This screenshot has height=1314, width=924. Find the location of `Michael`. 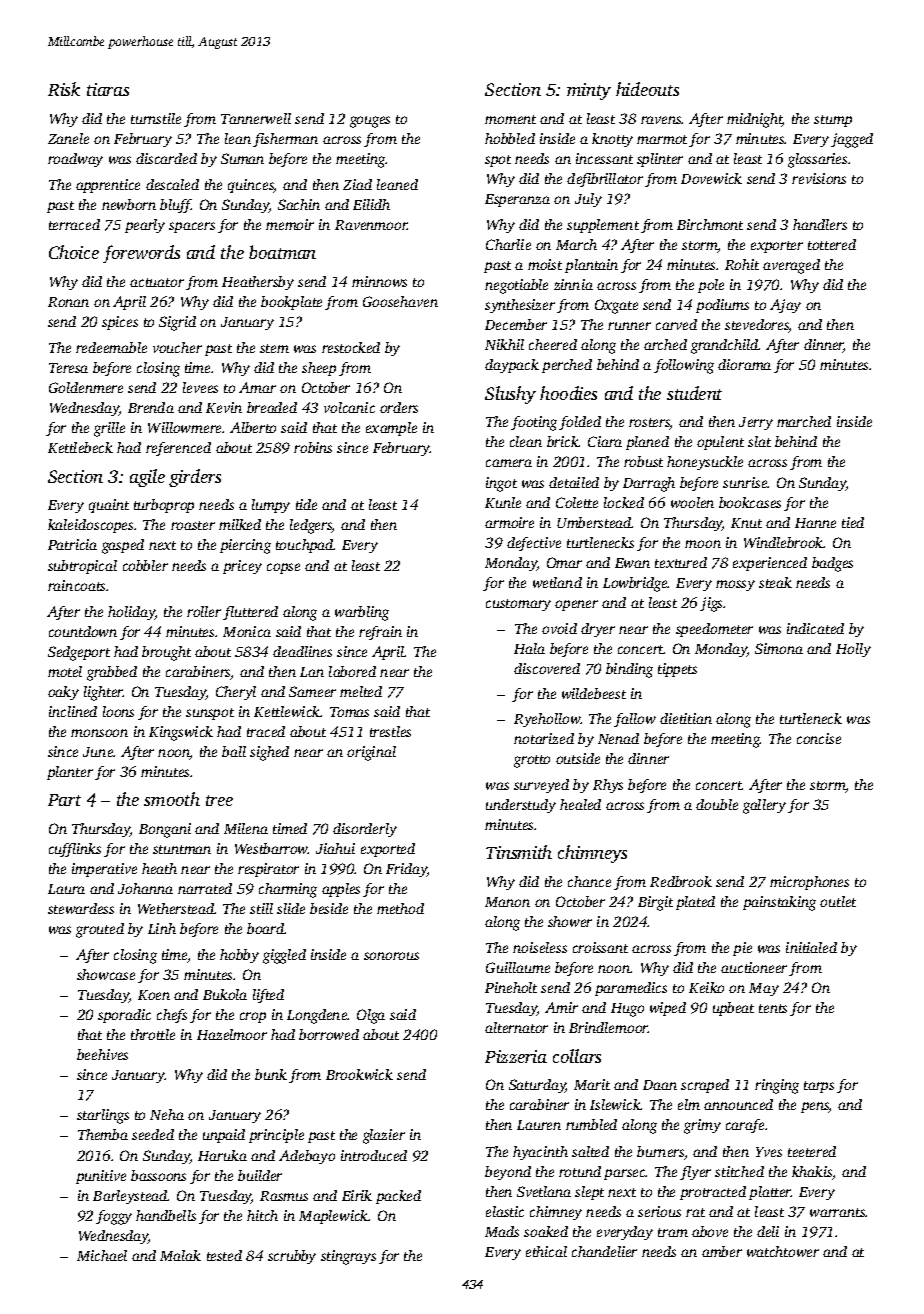

Michael is located at coordinates (102, 1255).
